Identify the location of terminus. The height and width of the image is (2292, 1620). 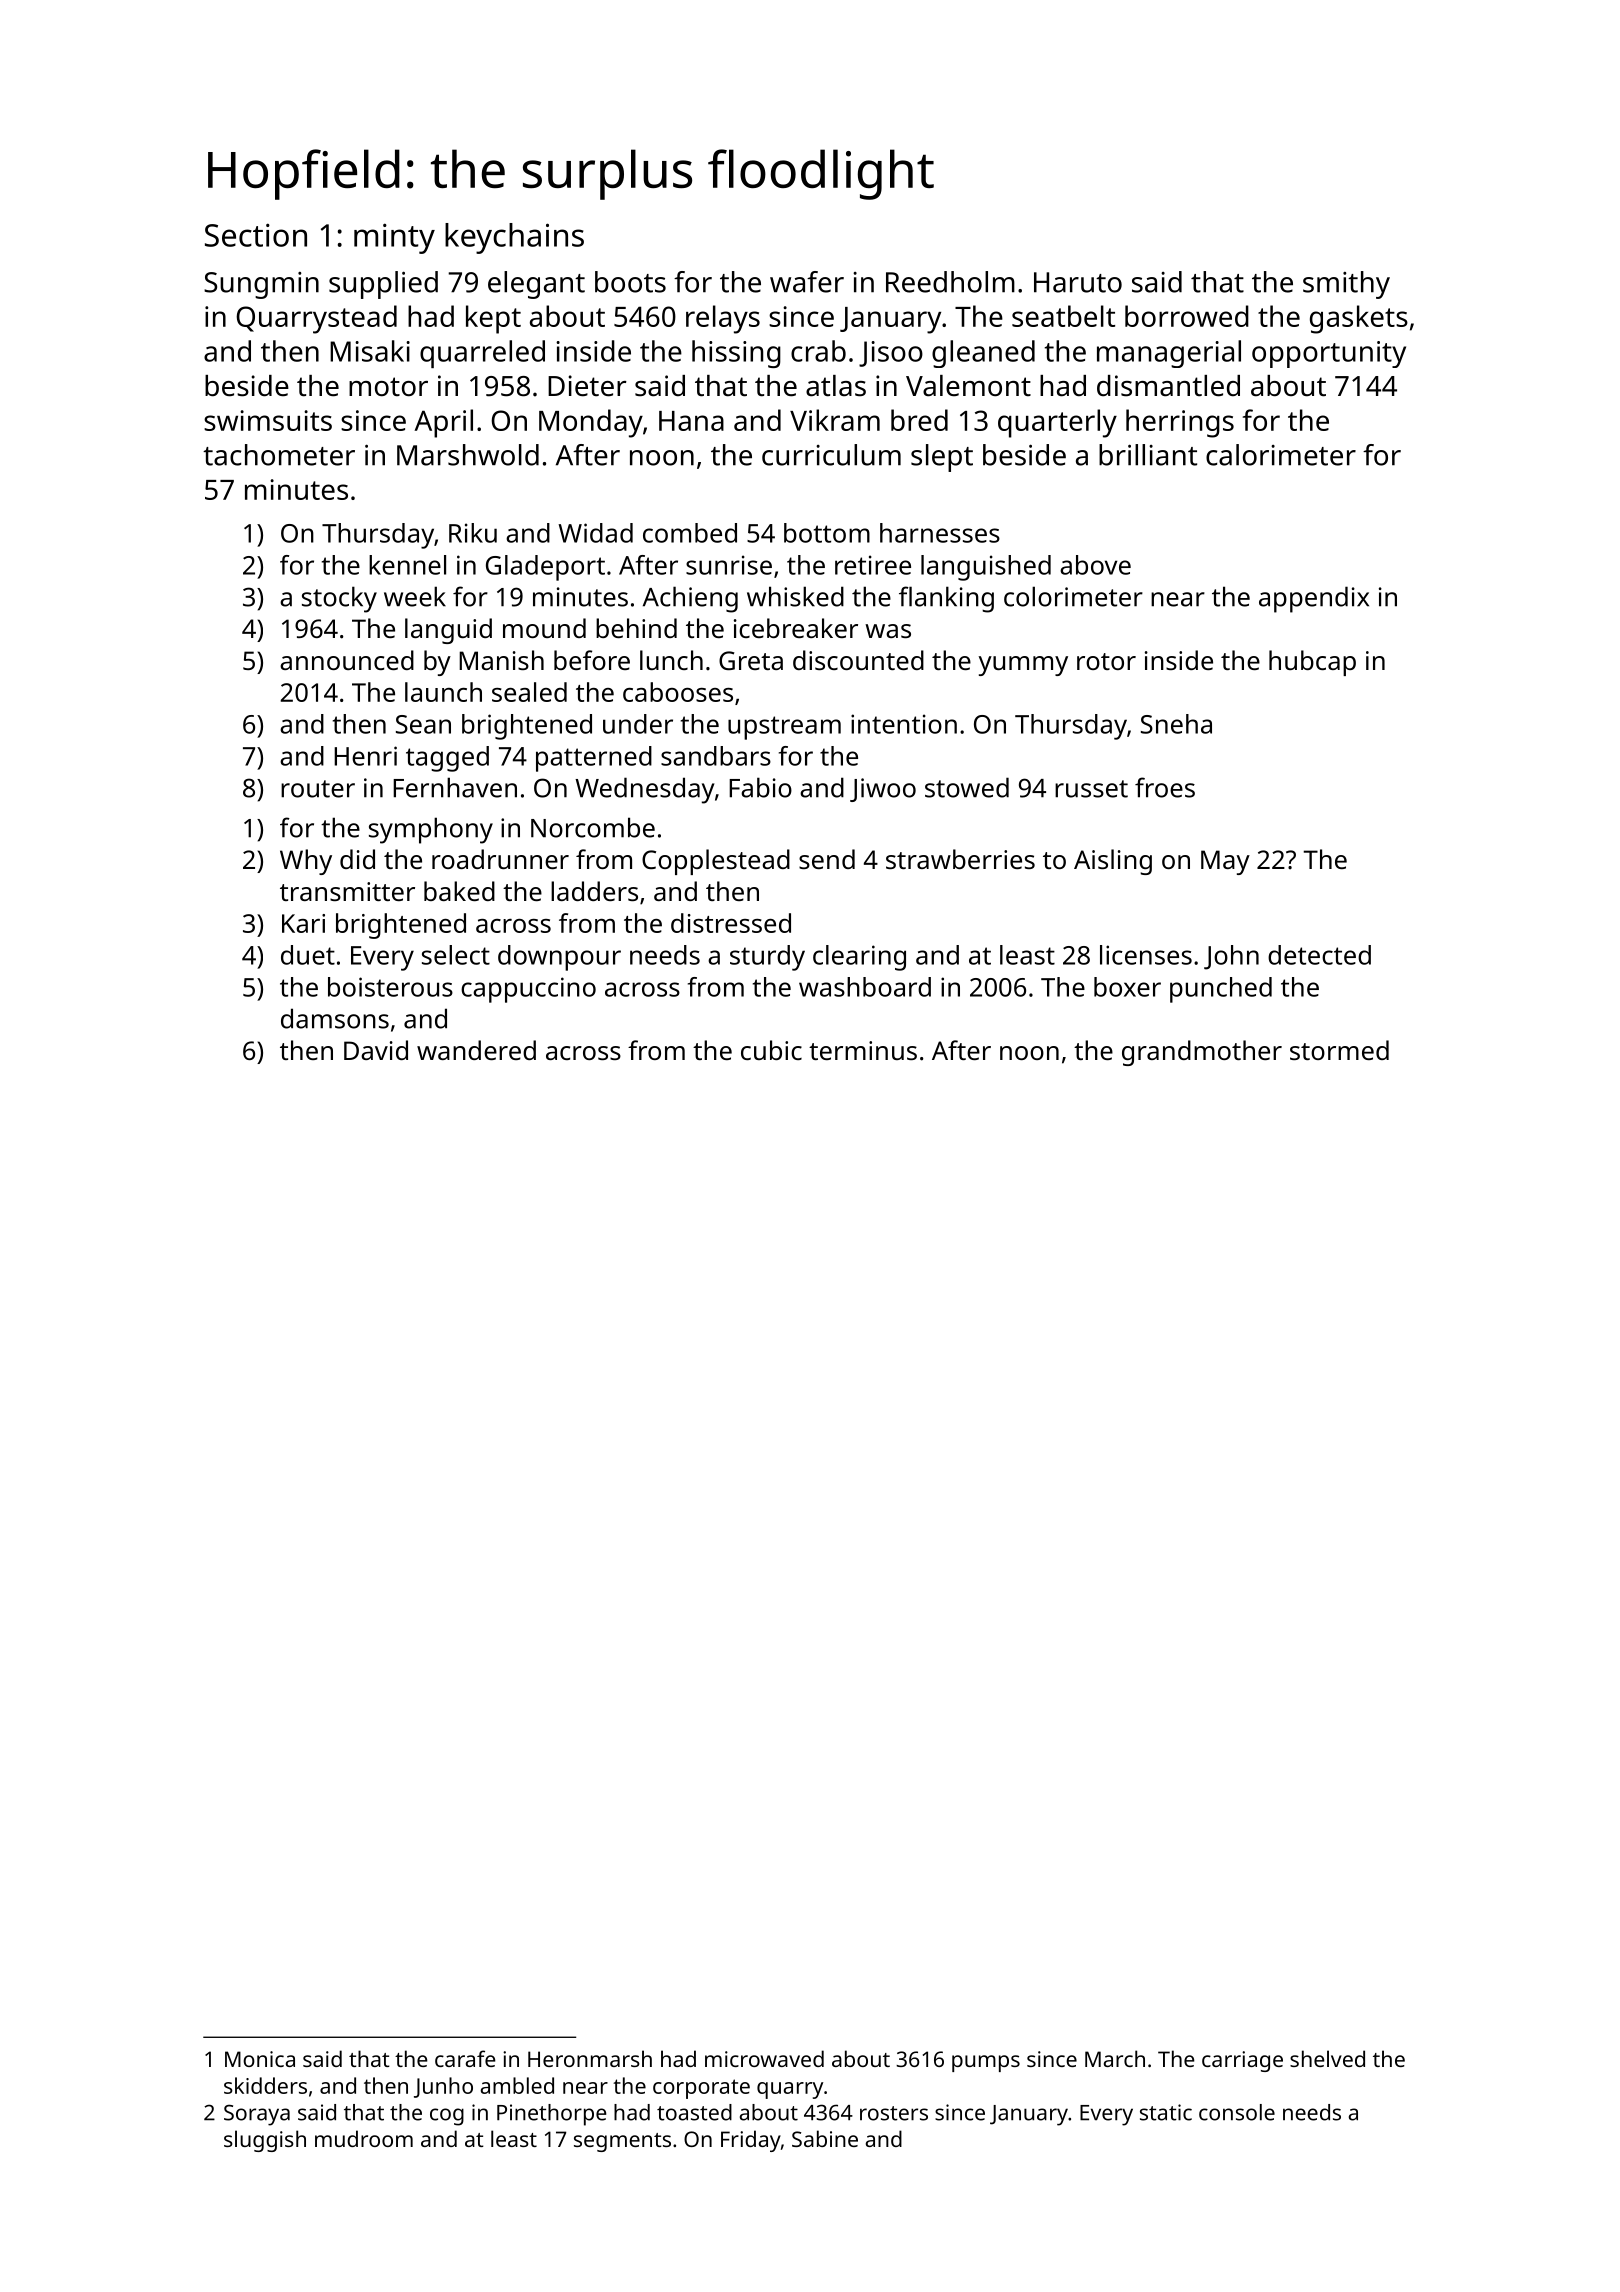
(863, 1050).
